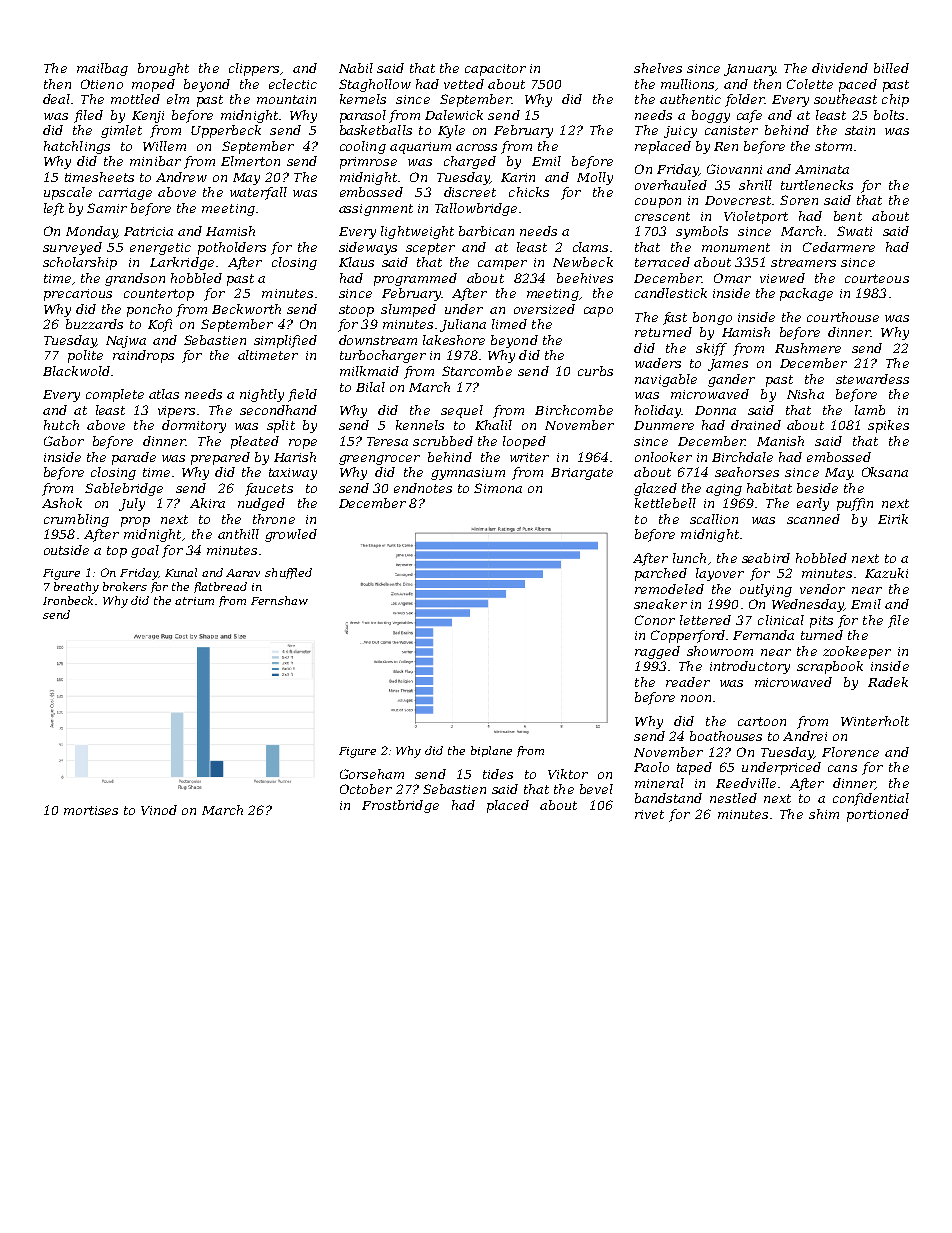  I want to click on scholarship, so click(80, 263).
